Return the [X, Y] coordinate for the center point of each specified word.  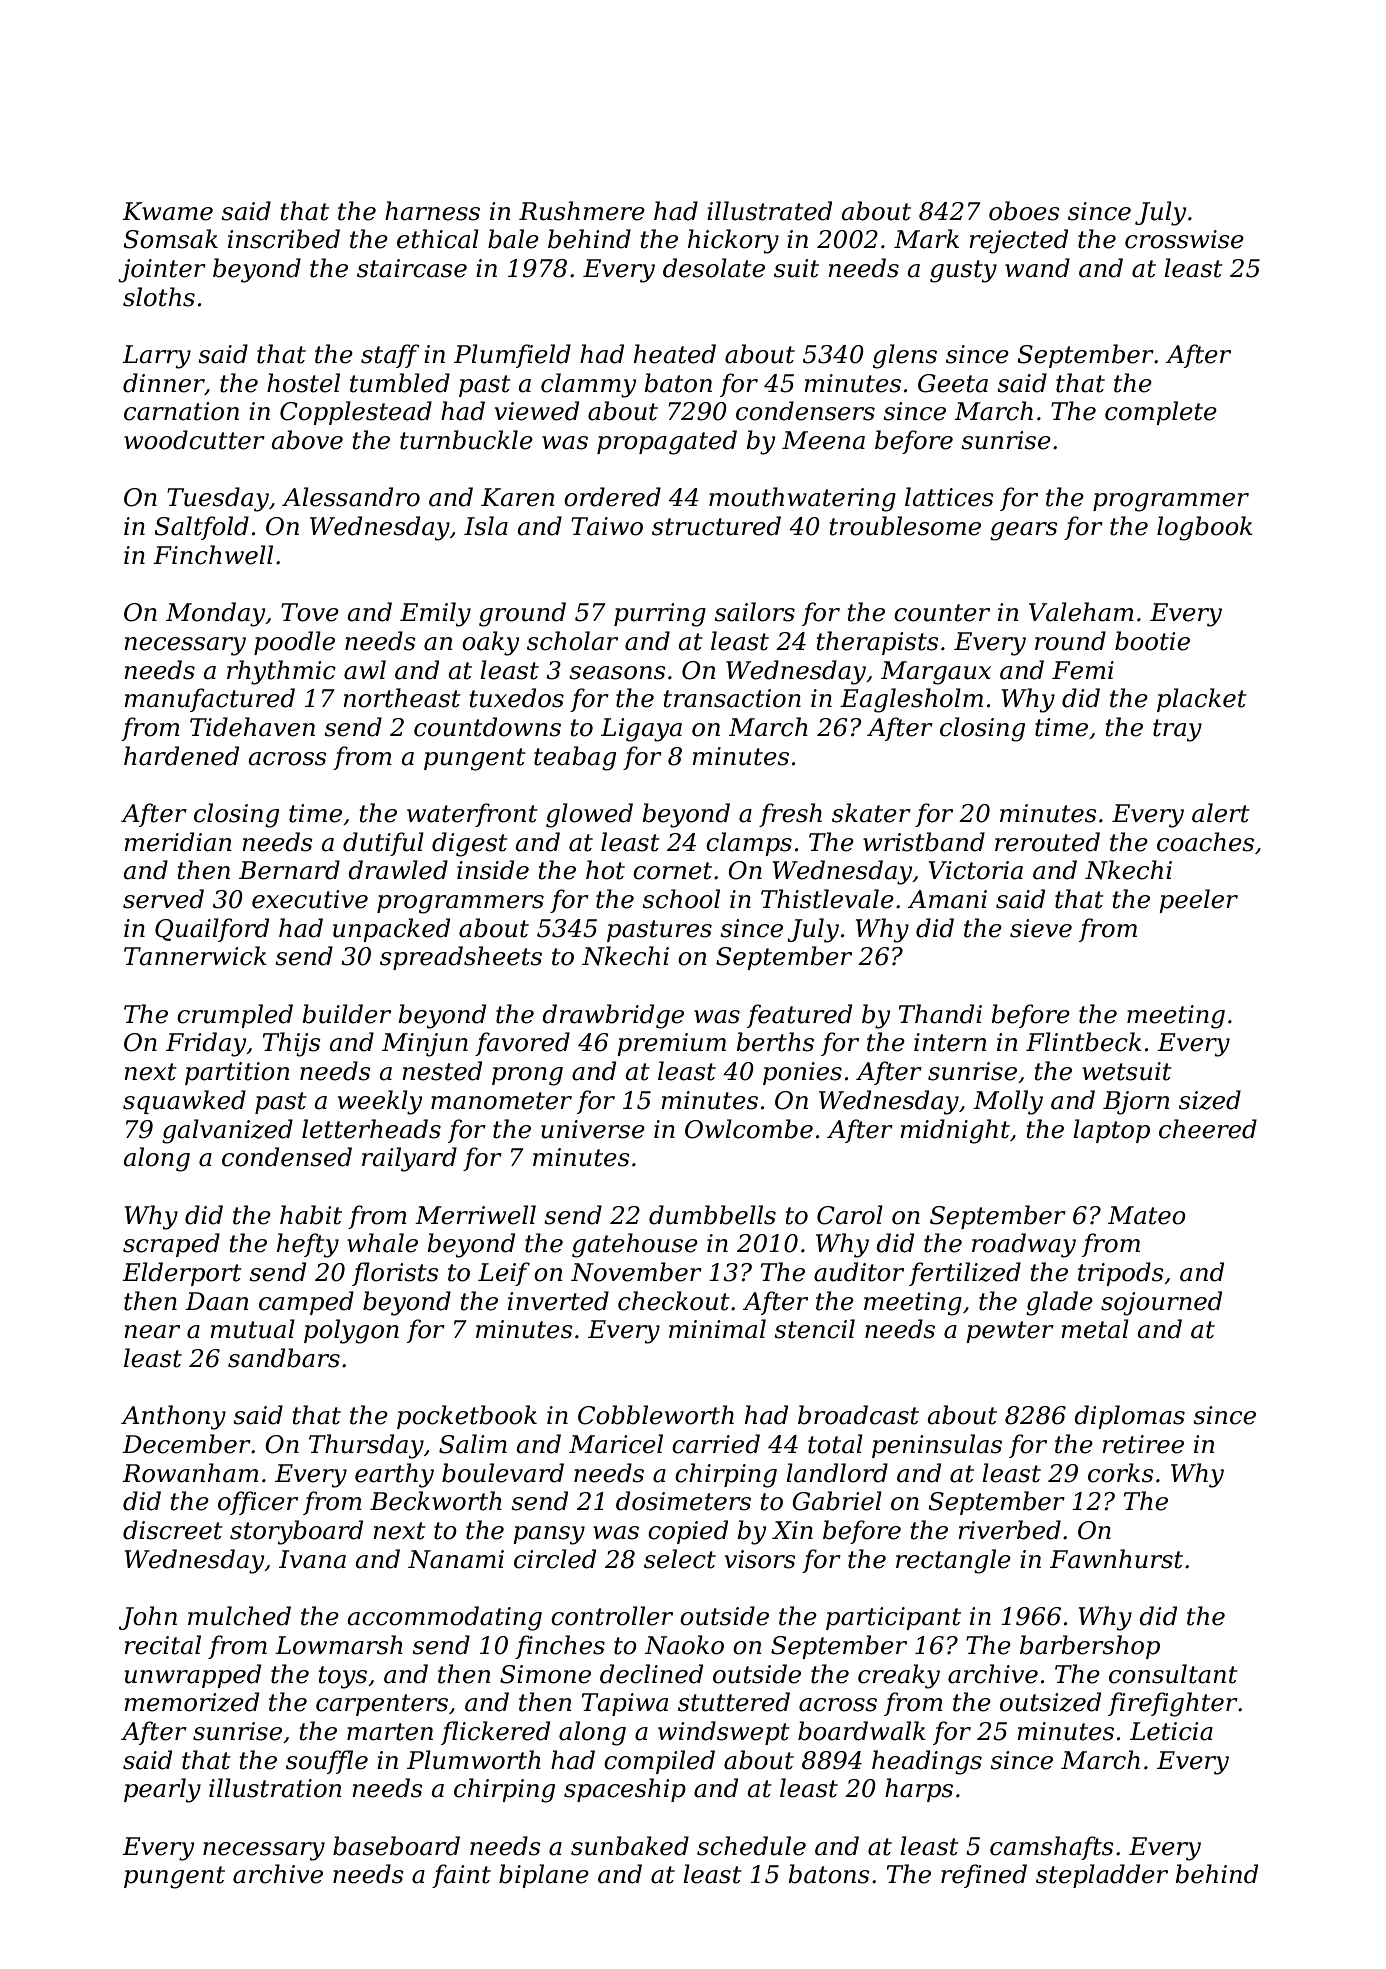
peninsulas [937, 1446]
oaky [490, 643]
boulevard [503, 1473]
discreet [173, 1530]
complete [1161, 413]
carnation [181, 411]
